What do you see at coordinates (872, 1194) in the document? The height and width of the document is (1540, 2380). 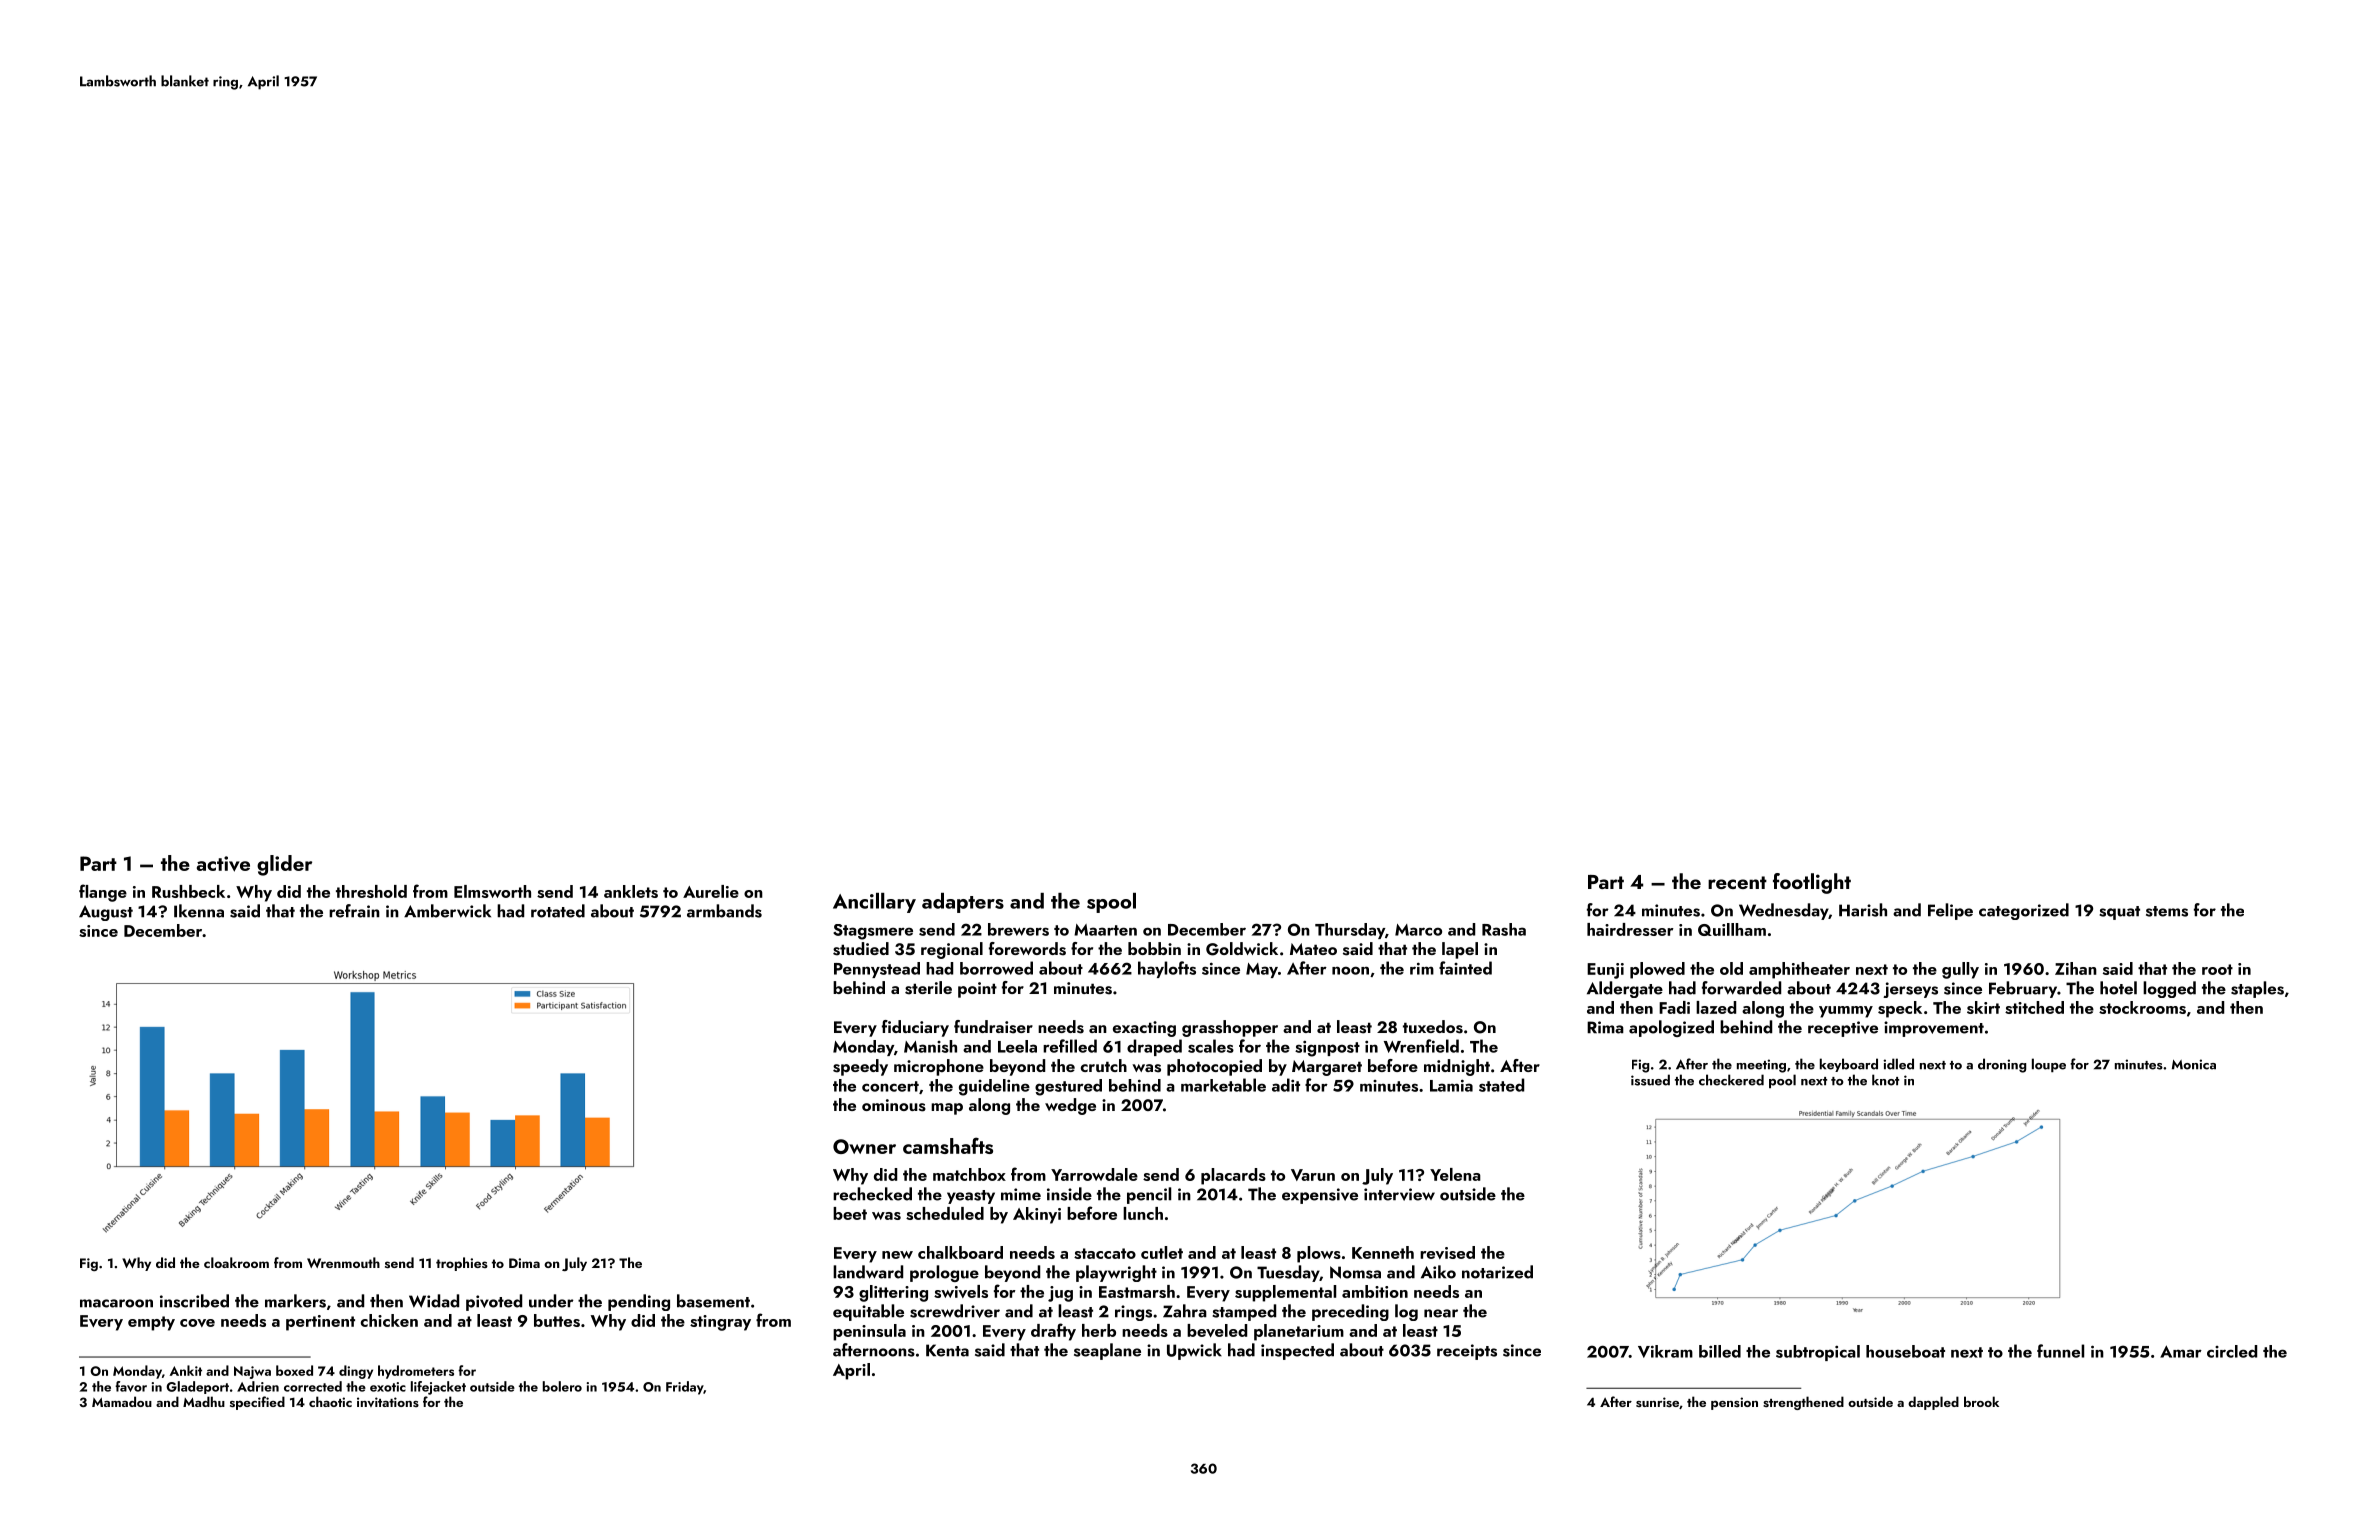 I see `rechecked` at bounding box center [872, 1194].
